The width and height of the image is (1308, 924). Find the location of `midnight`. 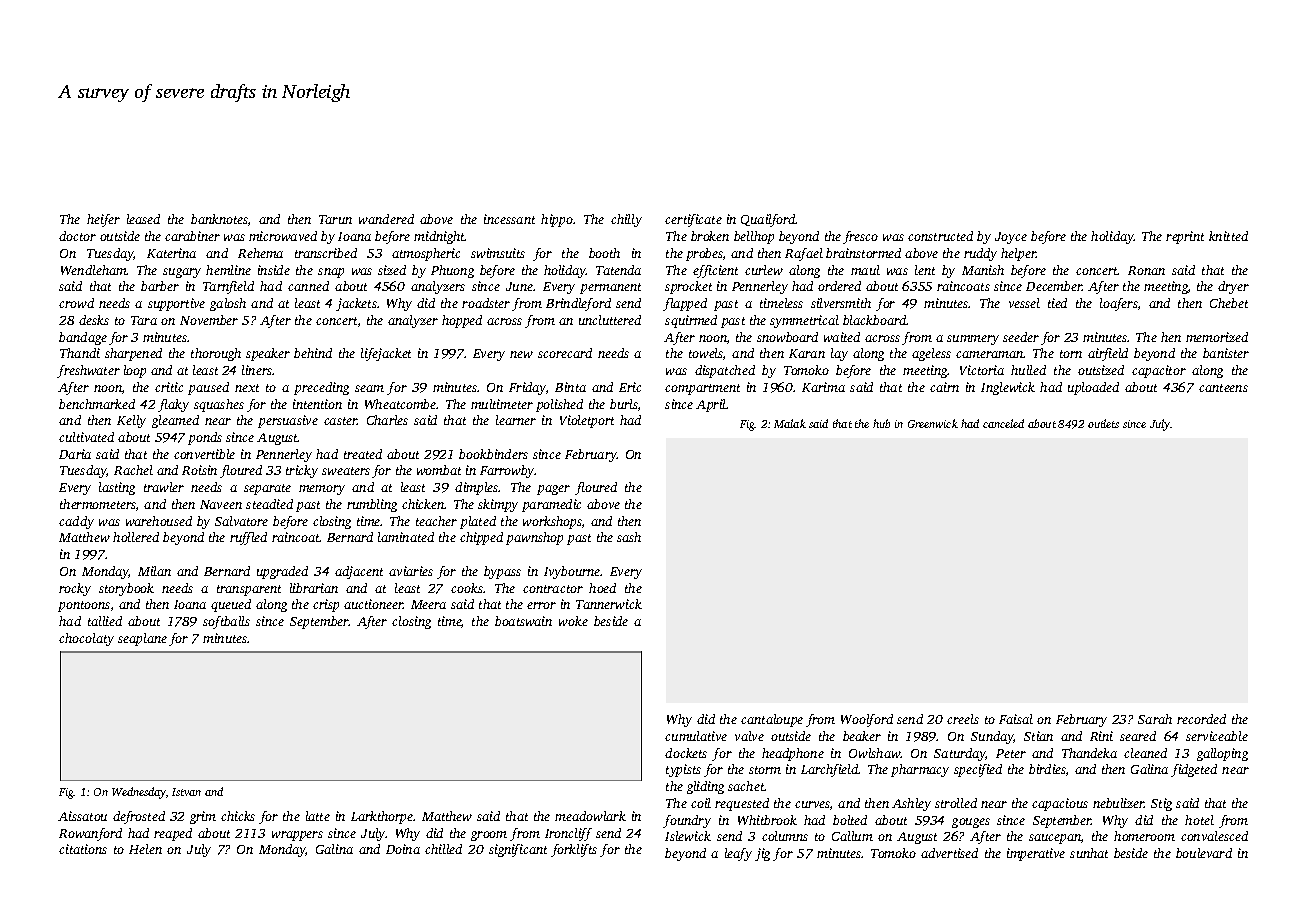

midnight is located at coordinates (439, 237).
